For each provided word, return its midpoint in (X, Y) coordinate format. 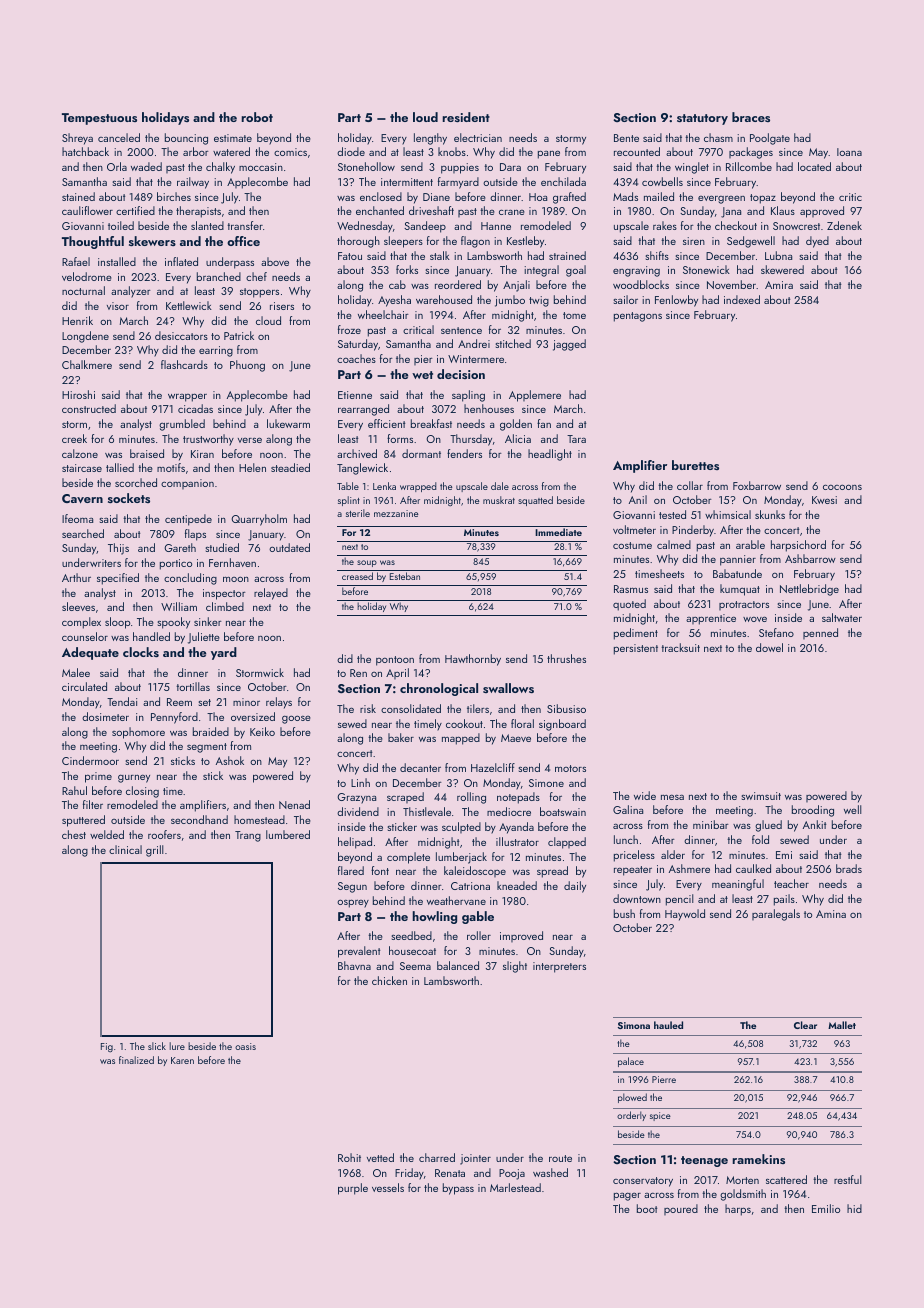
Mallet (842, 1025)
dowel (769, 647)
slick (157, 1046)
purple (353, 1189)
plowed (632, 1098)
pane (549, 154)
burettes (695, 465)
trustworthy (208, 440)
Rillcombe (749, 166)
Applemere (535, 396)
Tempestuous (99, 119)
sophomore (138, 733)
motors (570, 768)
